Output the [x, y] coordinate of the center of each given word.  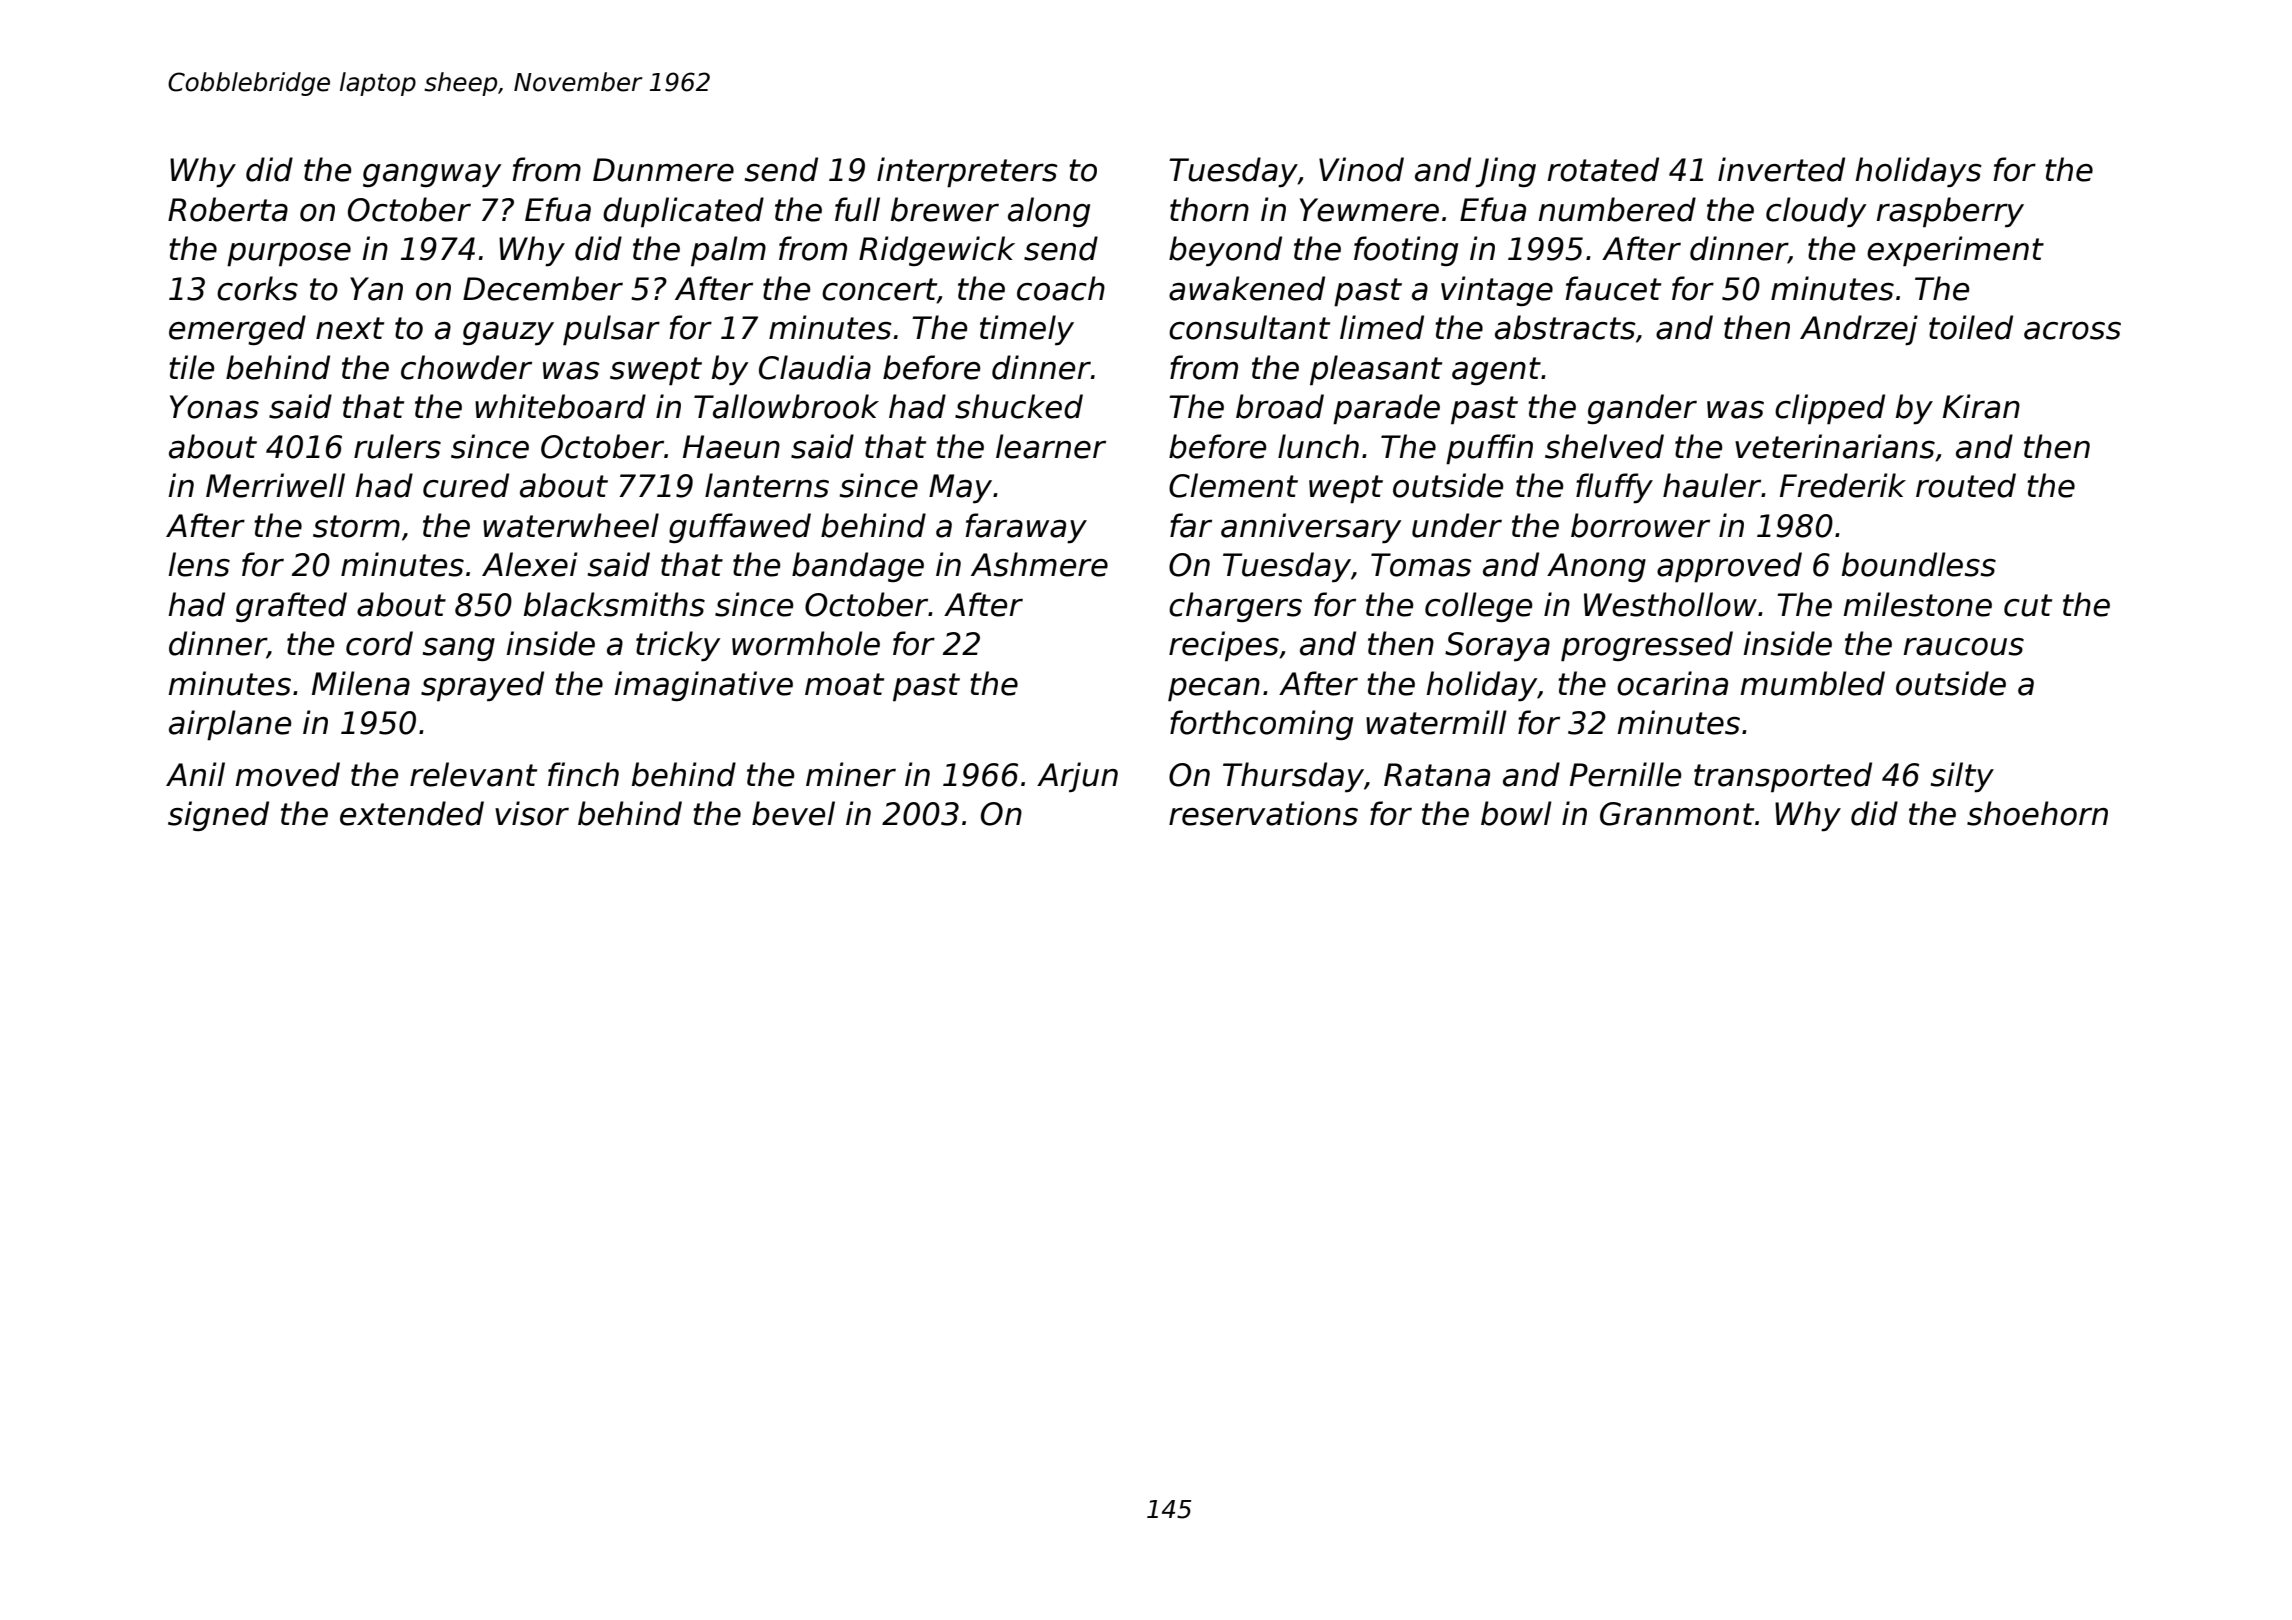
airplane [230, 725]
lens [199, 564]
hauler [1712, 485]
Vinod [1361, 169]
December [543, 288]
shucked [1019, 406]
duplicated [683, 212]
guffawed [740, 528]
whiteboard [560, 406]
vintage [1497, 291]
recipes [1224, 646]
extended [412, 813]
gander [1642, 409]
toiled [1971, 327]
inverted [1781, 169]
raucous [1963, 647]
